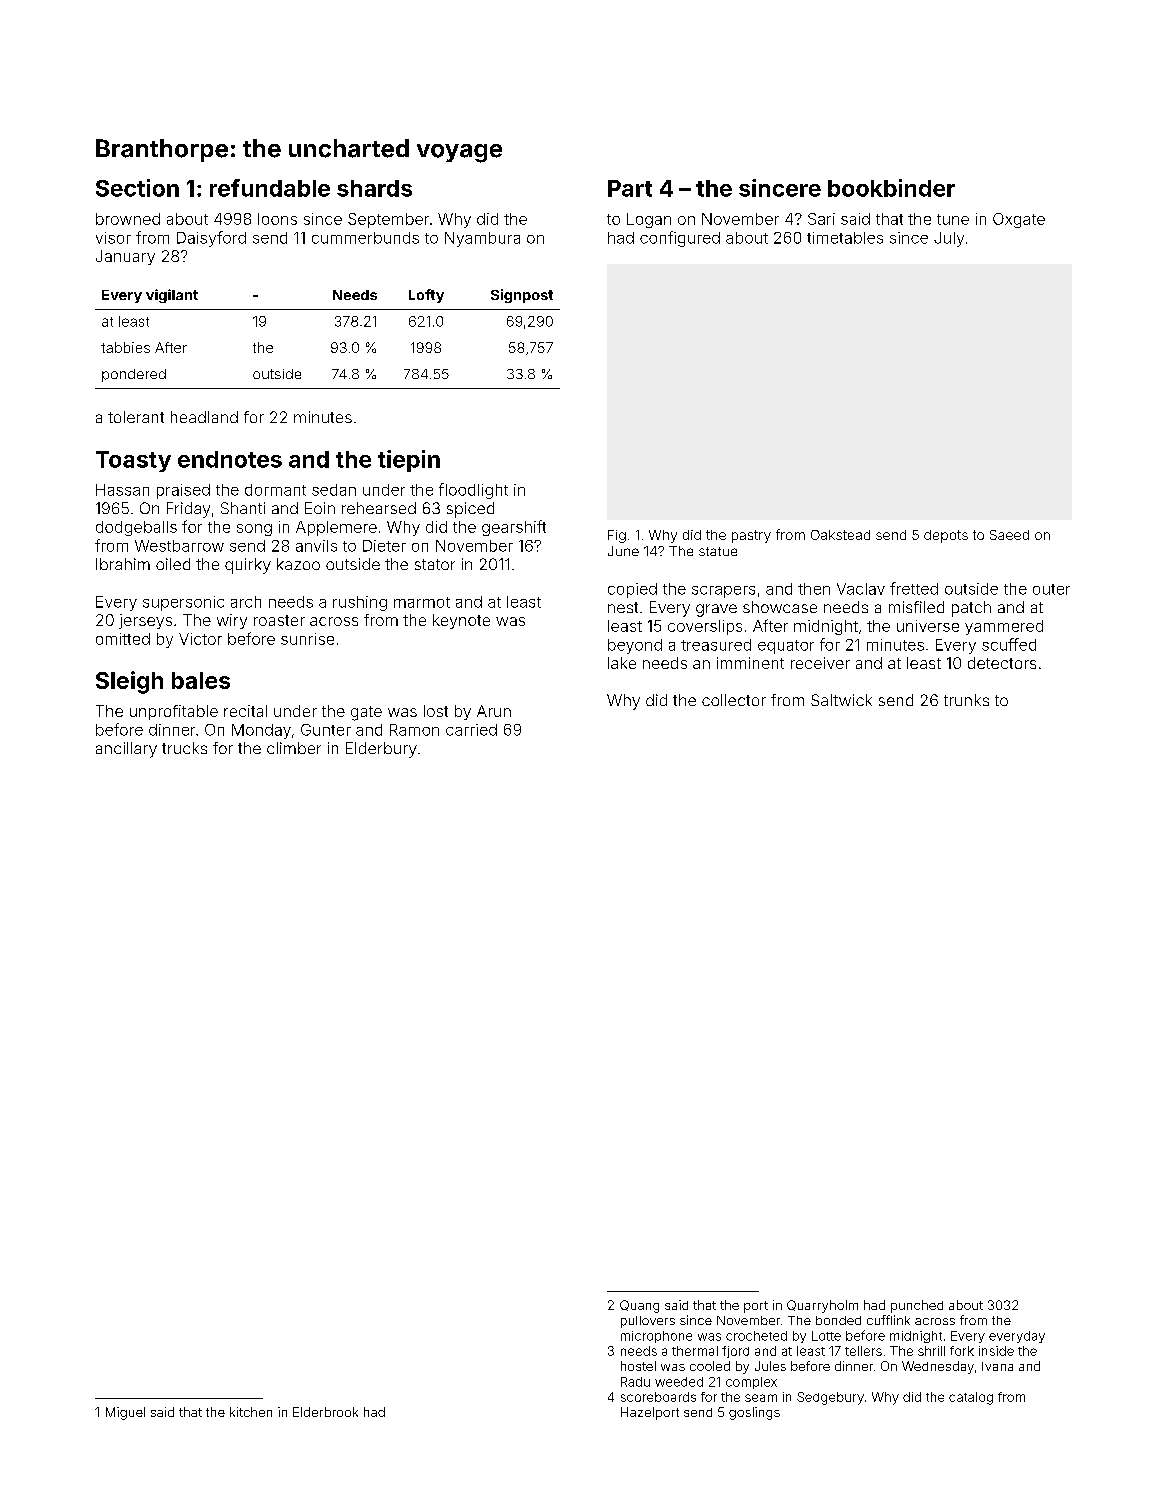 The image size is (1167, 1510). I want to click on scrapers, so click(723, 592).
